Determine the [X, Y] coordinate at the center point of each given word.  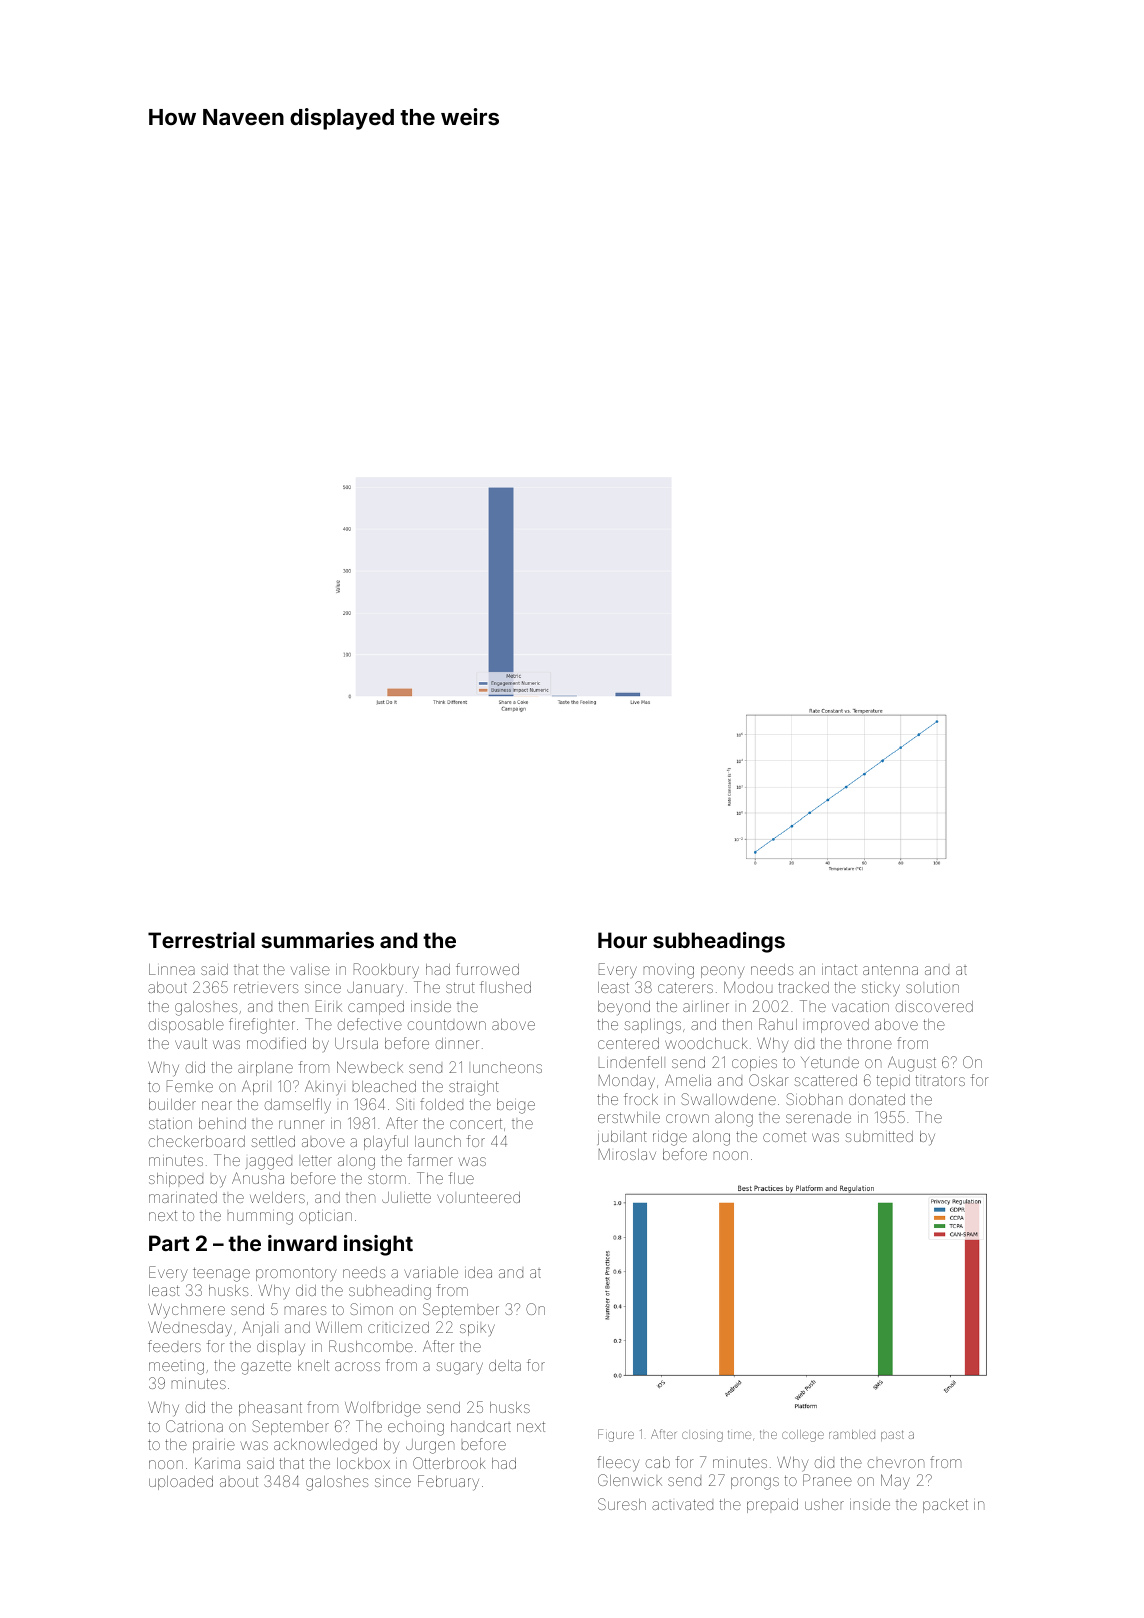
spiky [477, 1330]
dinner [457, 1043]
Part [169, 1243]
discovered [934, 1006]
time [739, 1434]
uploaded [181, 1483]
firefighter [262, 1026]
